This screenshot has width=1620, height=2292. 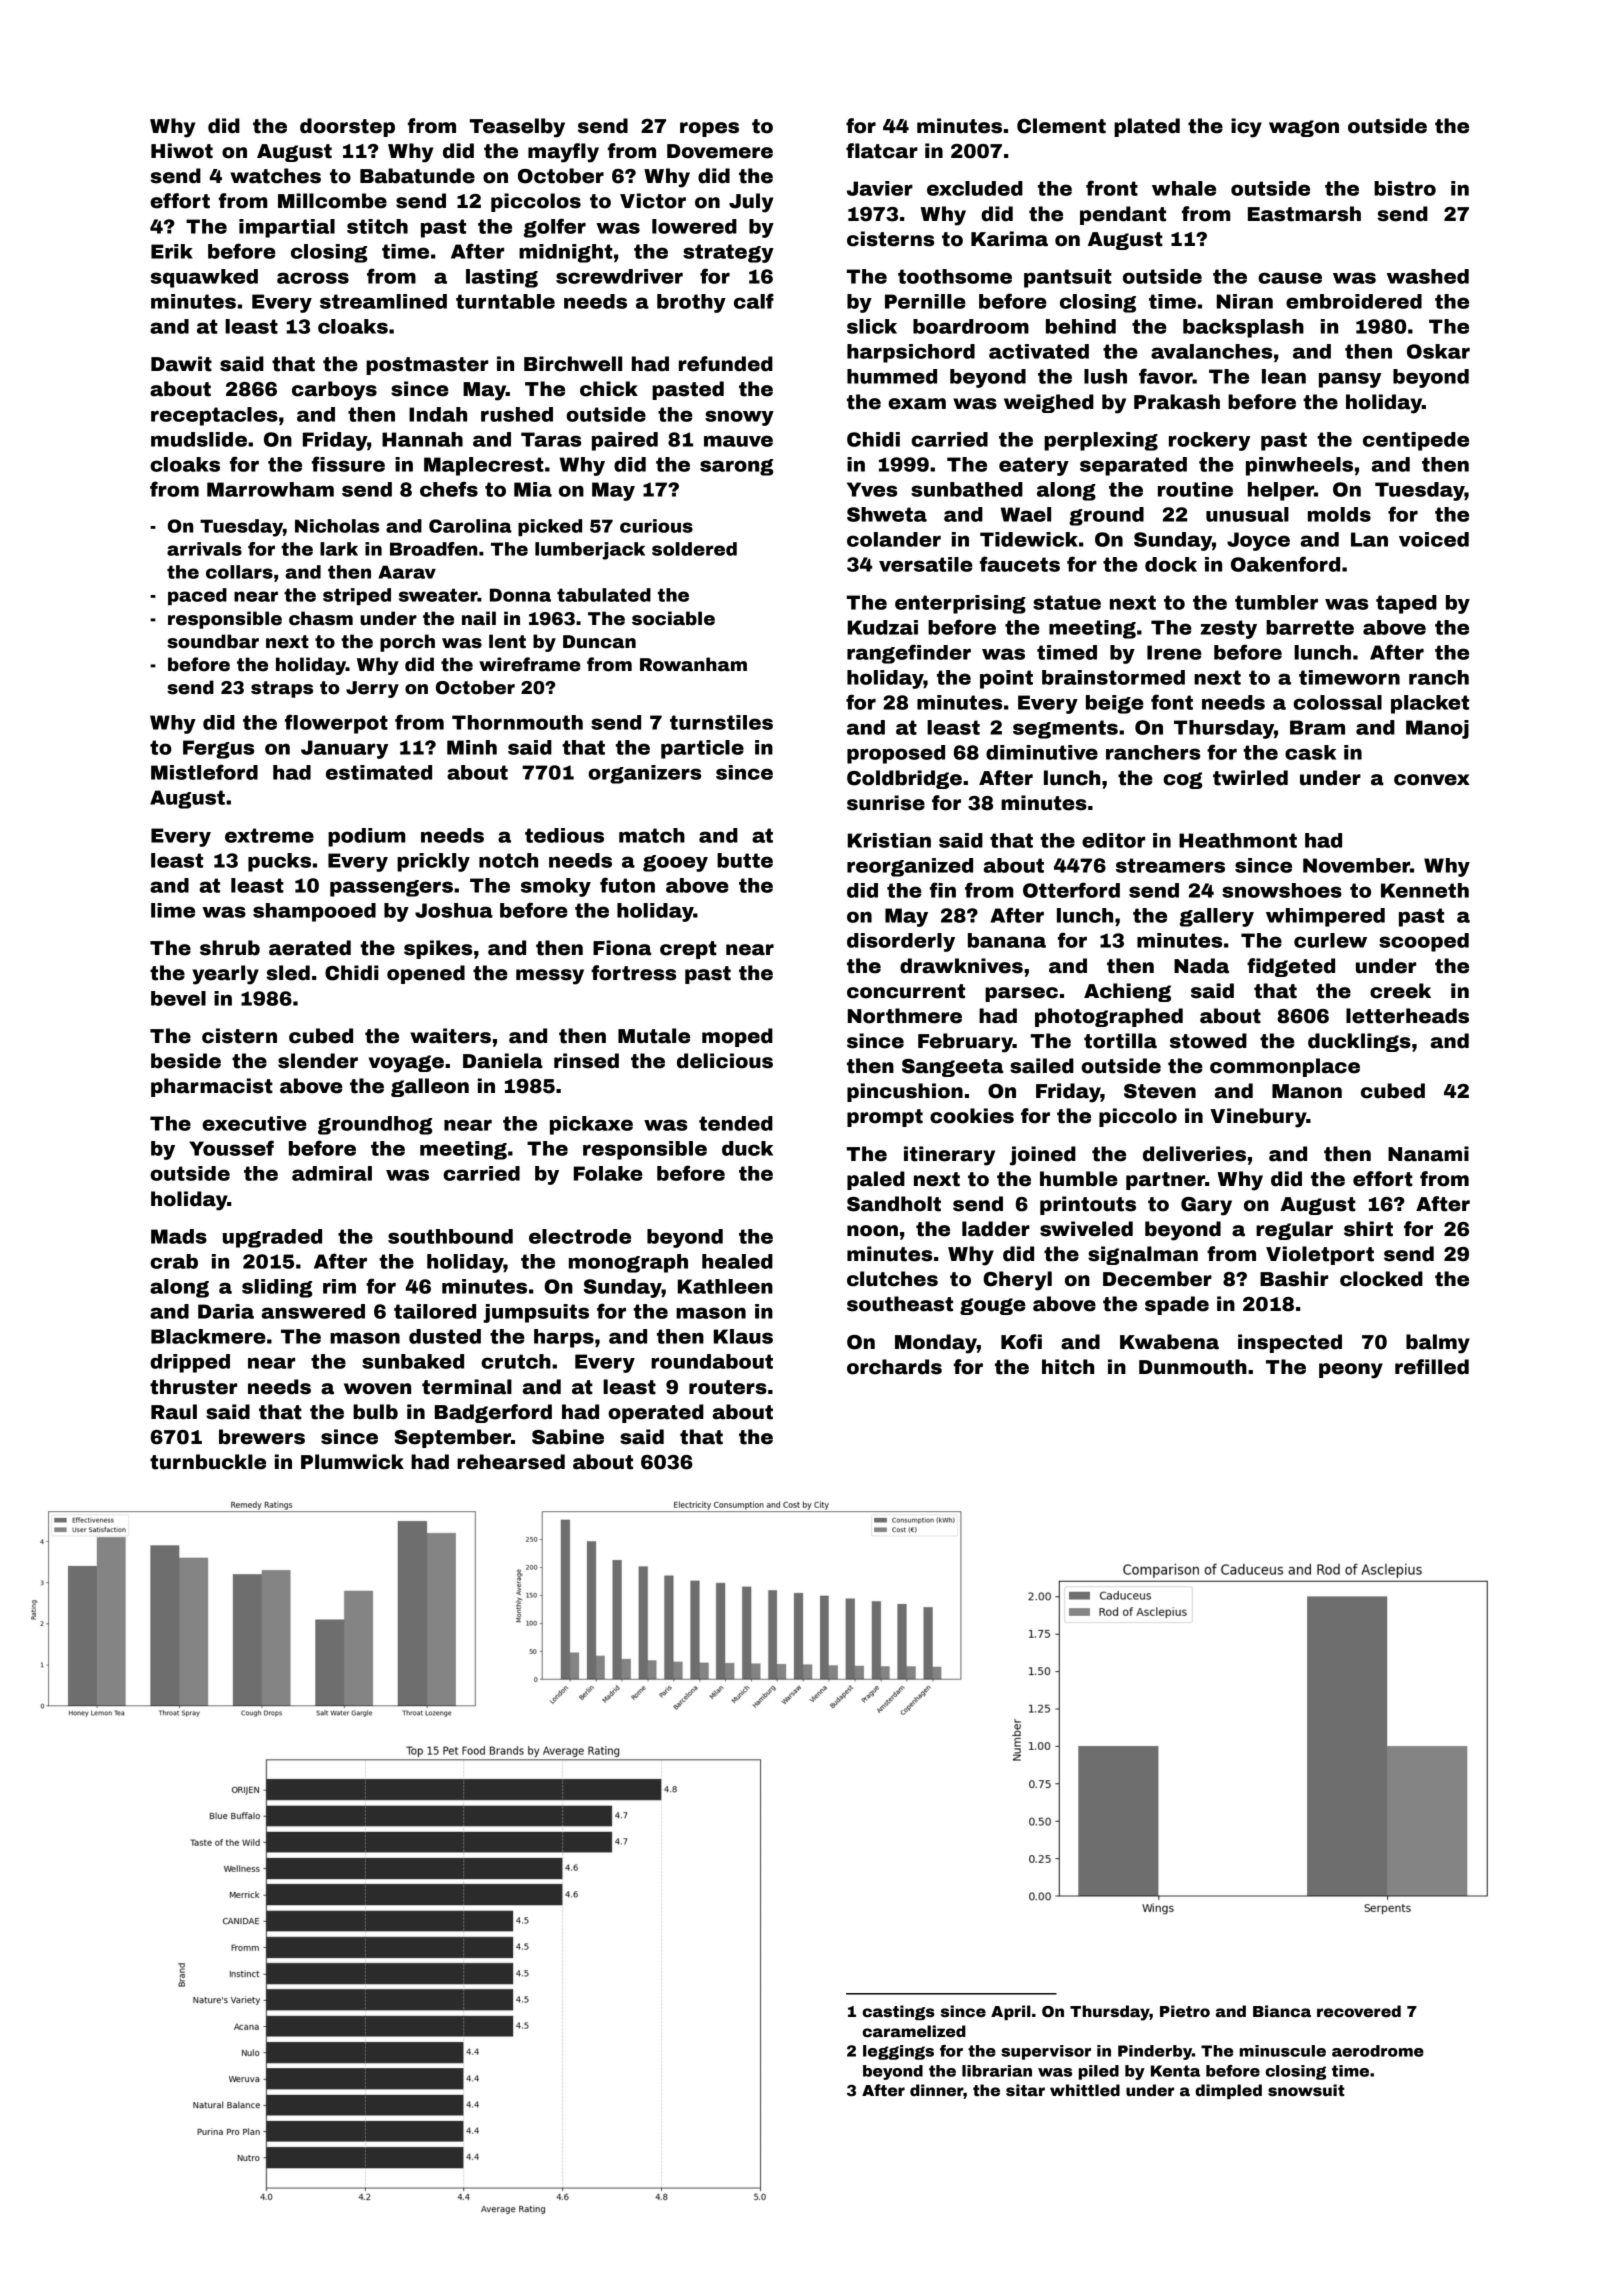 I want to click on Broadfen, so click(x=433, y=549).
